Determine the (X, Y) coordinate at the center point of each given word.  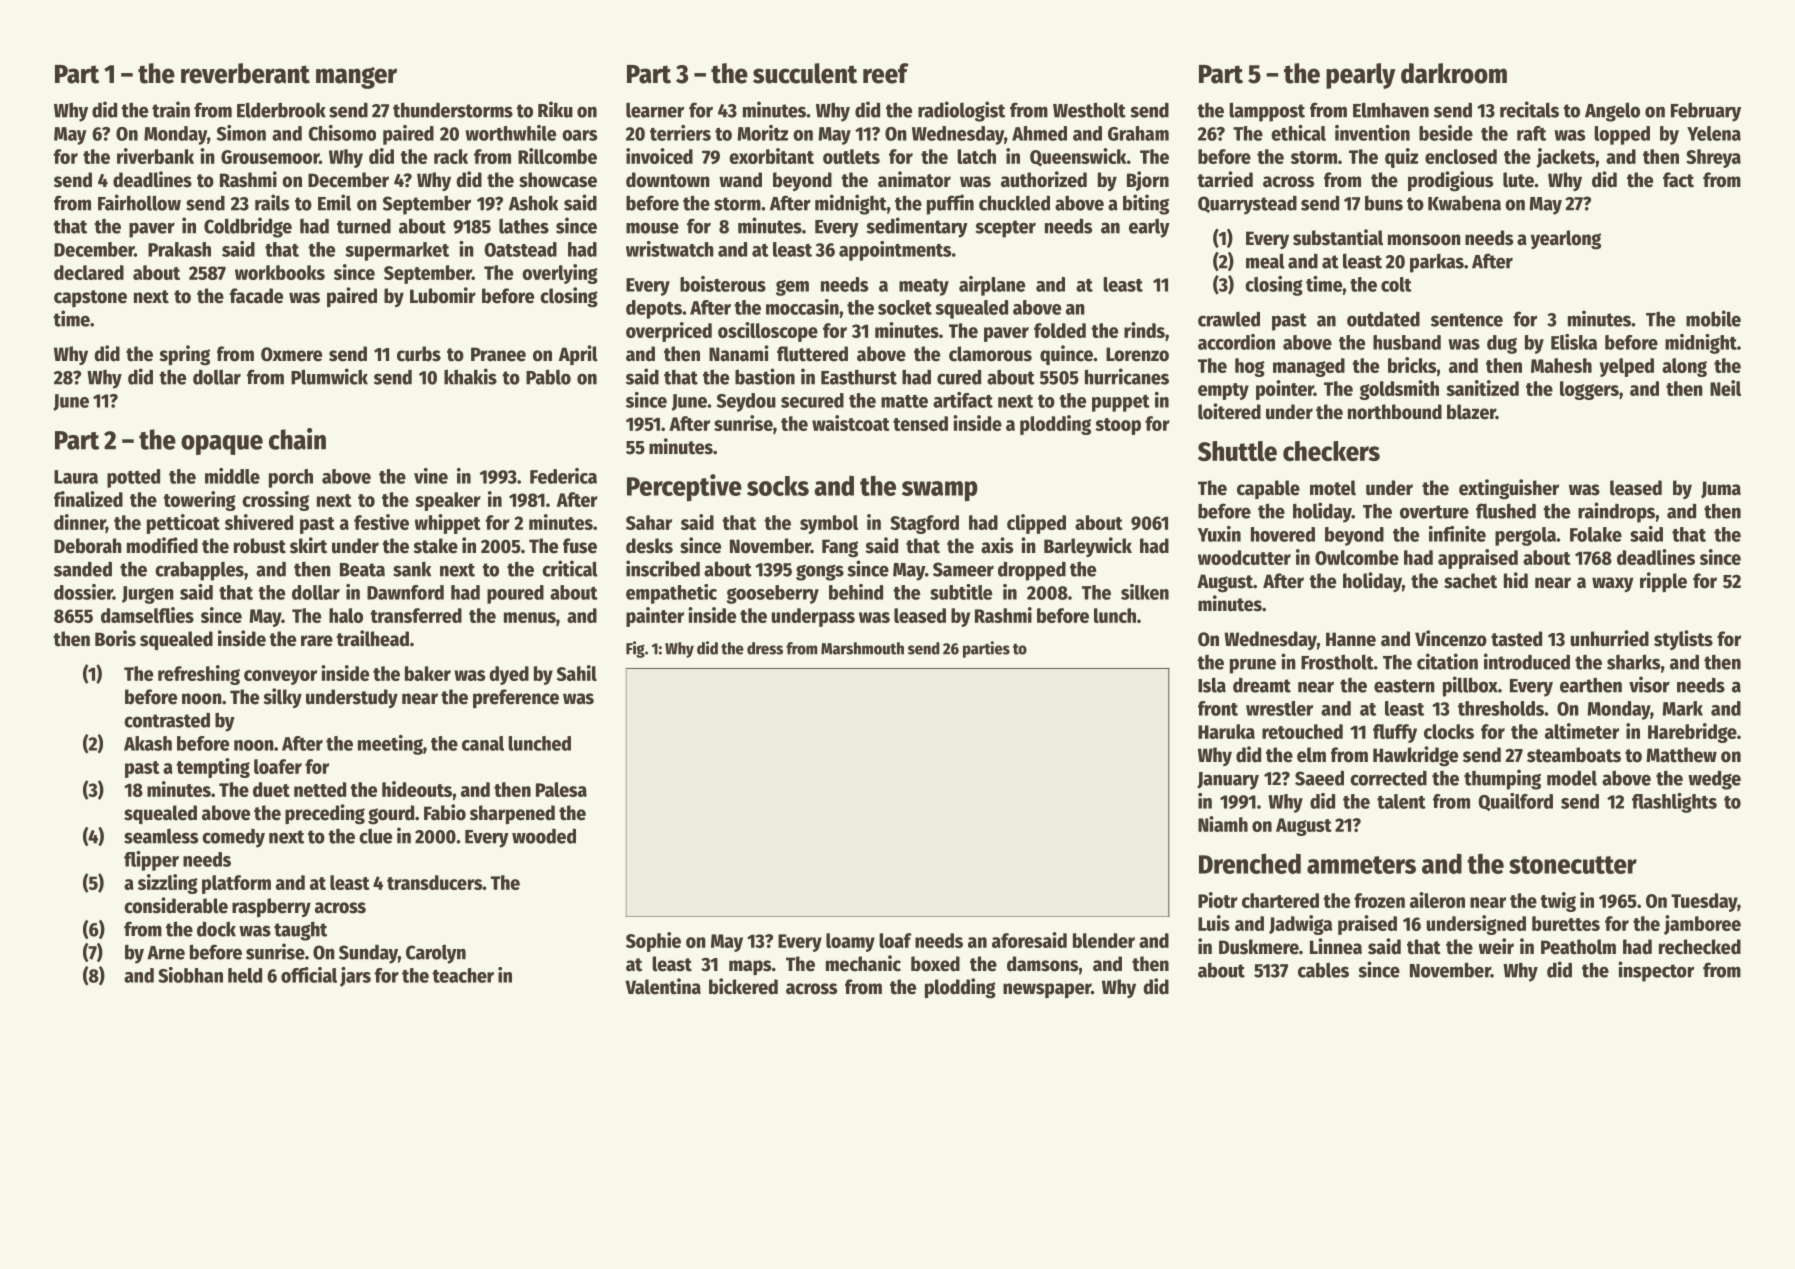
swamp (940, 491)
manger (356, 78)
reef (886, 73)
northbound (1395, 412)
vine (431, 476)
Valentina (663, 986)
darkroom (1454, 73)
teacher (463, 975)
